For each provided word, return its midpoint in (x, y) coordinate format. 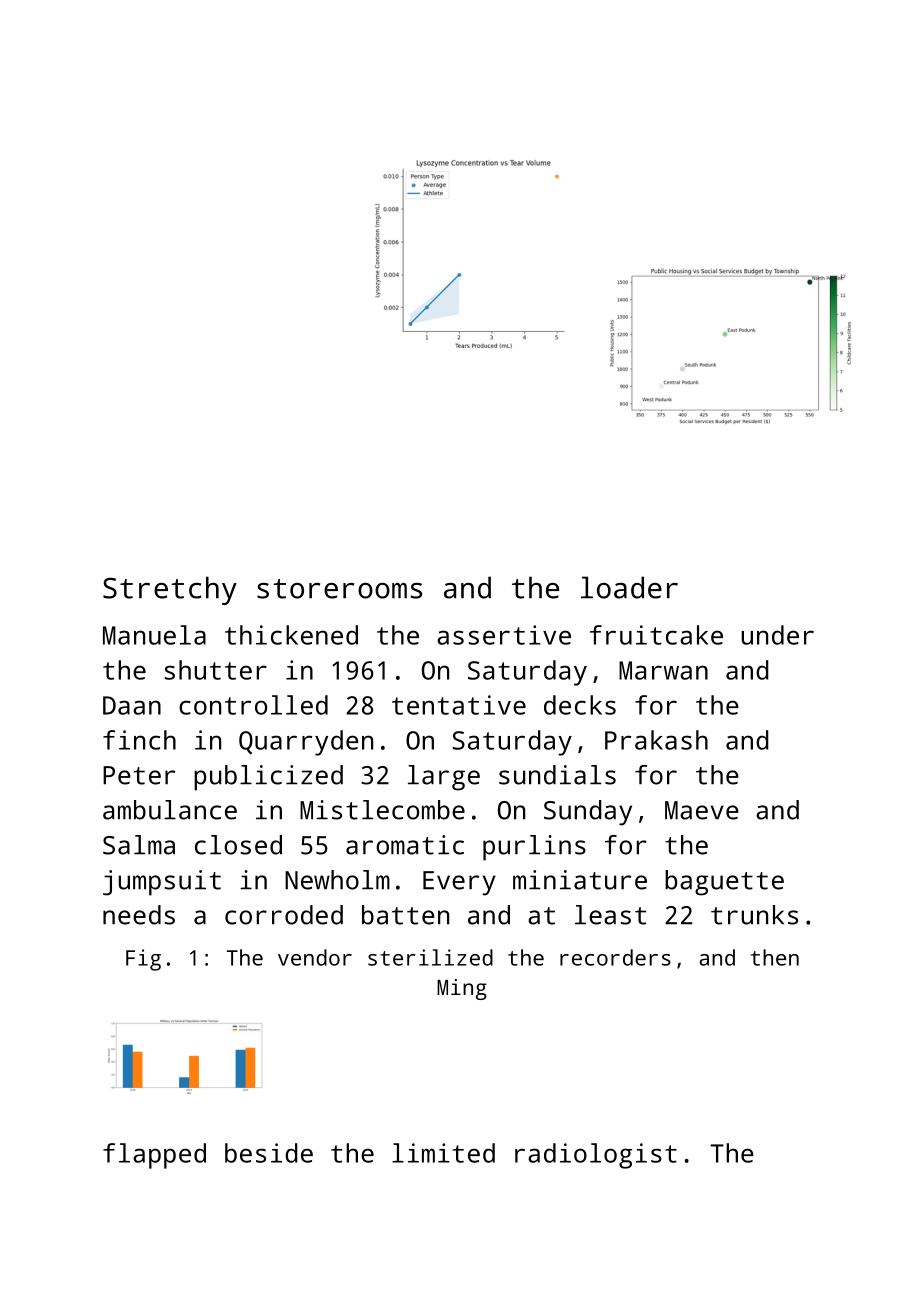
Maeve (702, 810)
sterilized (430, 957)
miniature (580, 880)
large (444, 778)
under (777, 635)
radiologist (596, 1156)
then (775, 957)
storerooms (339, 589)
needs (139, 915)
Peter (139, 775)
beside (269, 1153)
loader (629, 587)
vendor (315, 957)
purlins (534, 848)
